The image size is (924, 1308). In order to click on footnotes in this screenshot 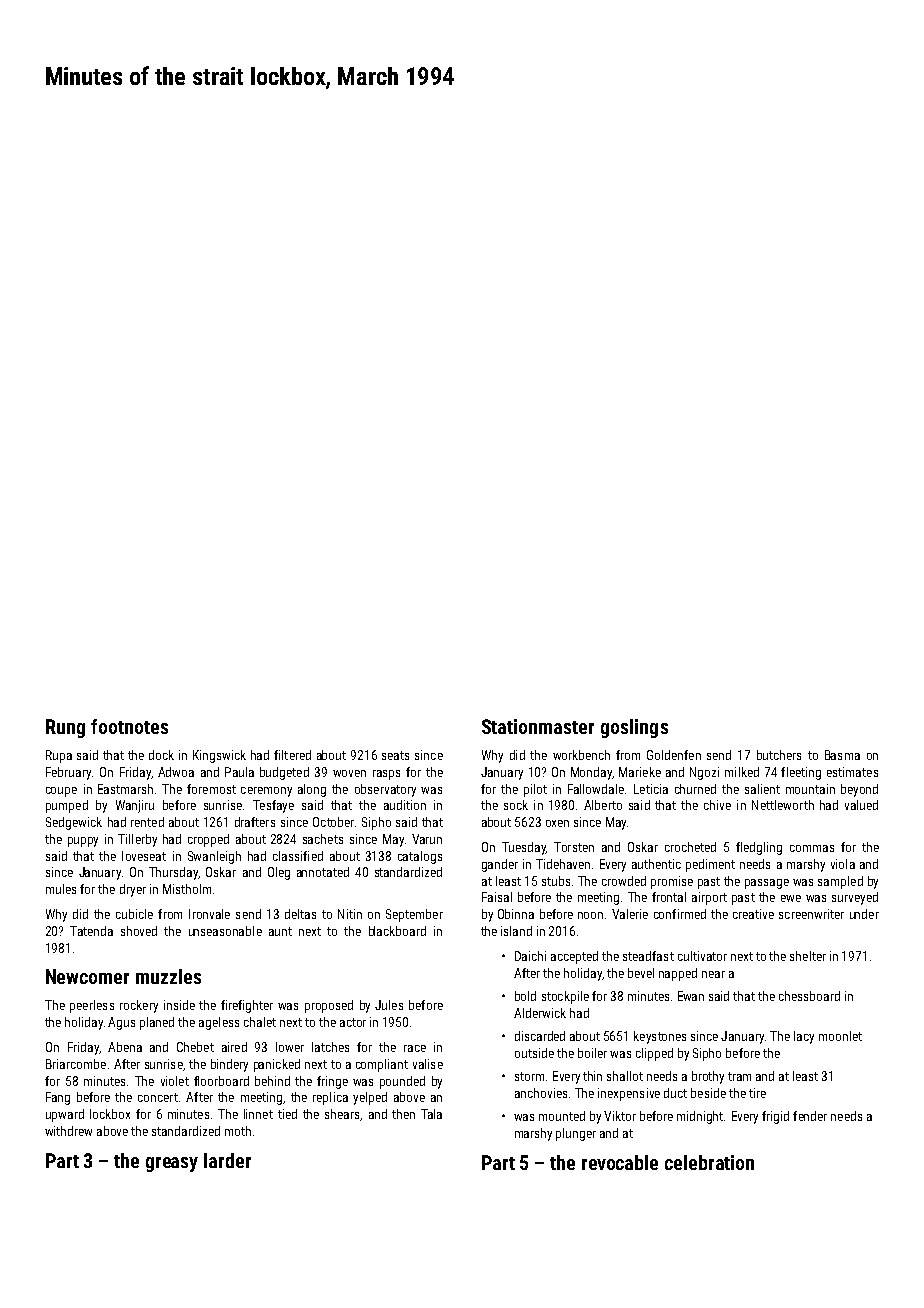, I will do `click(129, 726)`.
